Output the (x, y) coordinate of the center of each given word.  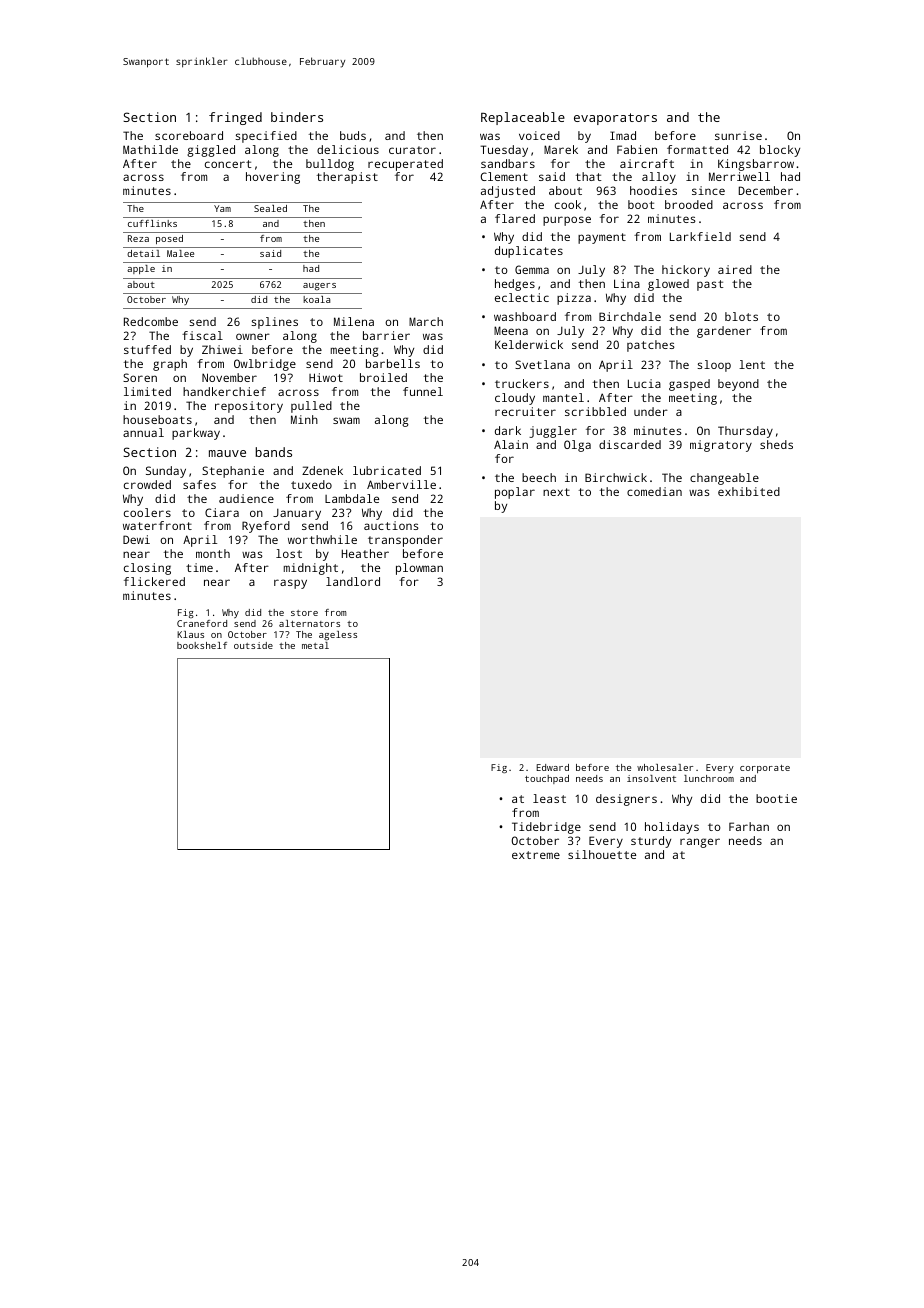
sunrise (738, 135)
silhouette (602, 854)
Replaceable (523, 118)
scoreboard (189, 135)
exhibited (749, 491)
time (199, 567)
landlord (353, 581)
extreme (536, 855)
